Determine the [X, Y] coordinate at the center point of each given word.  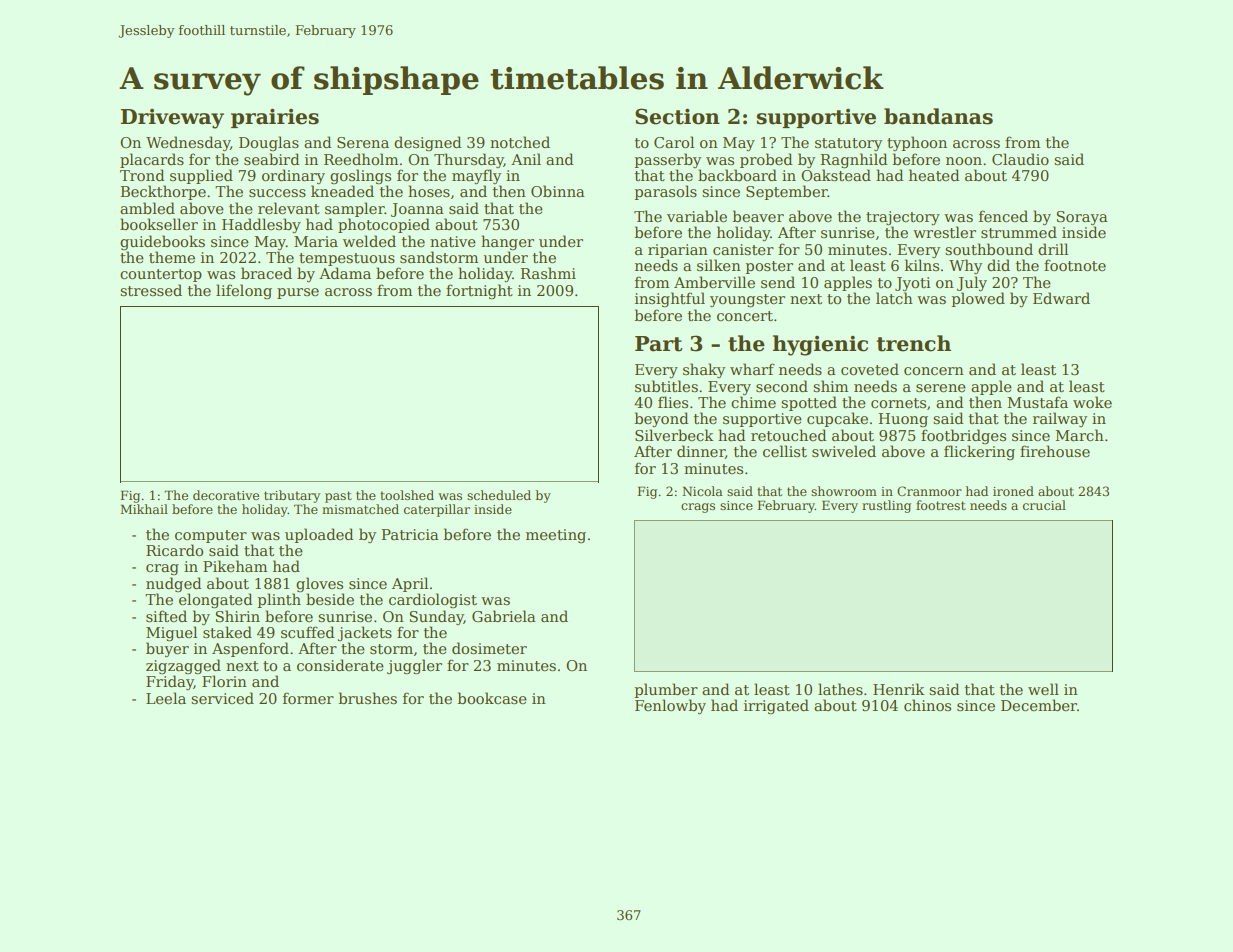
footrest [941, 505]
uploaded [319, 535]
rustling [886, 506]
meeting [556, 536]
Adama [345, 273]
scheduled [499, 495]
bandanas [938, 116]
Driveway [172, 119]
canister [743, 249]
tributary [292, 496]
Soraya [1082, 218]
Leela [166, 698]
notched [520, 142]
